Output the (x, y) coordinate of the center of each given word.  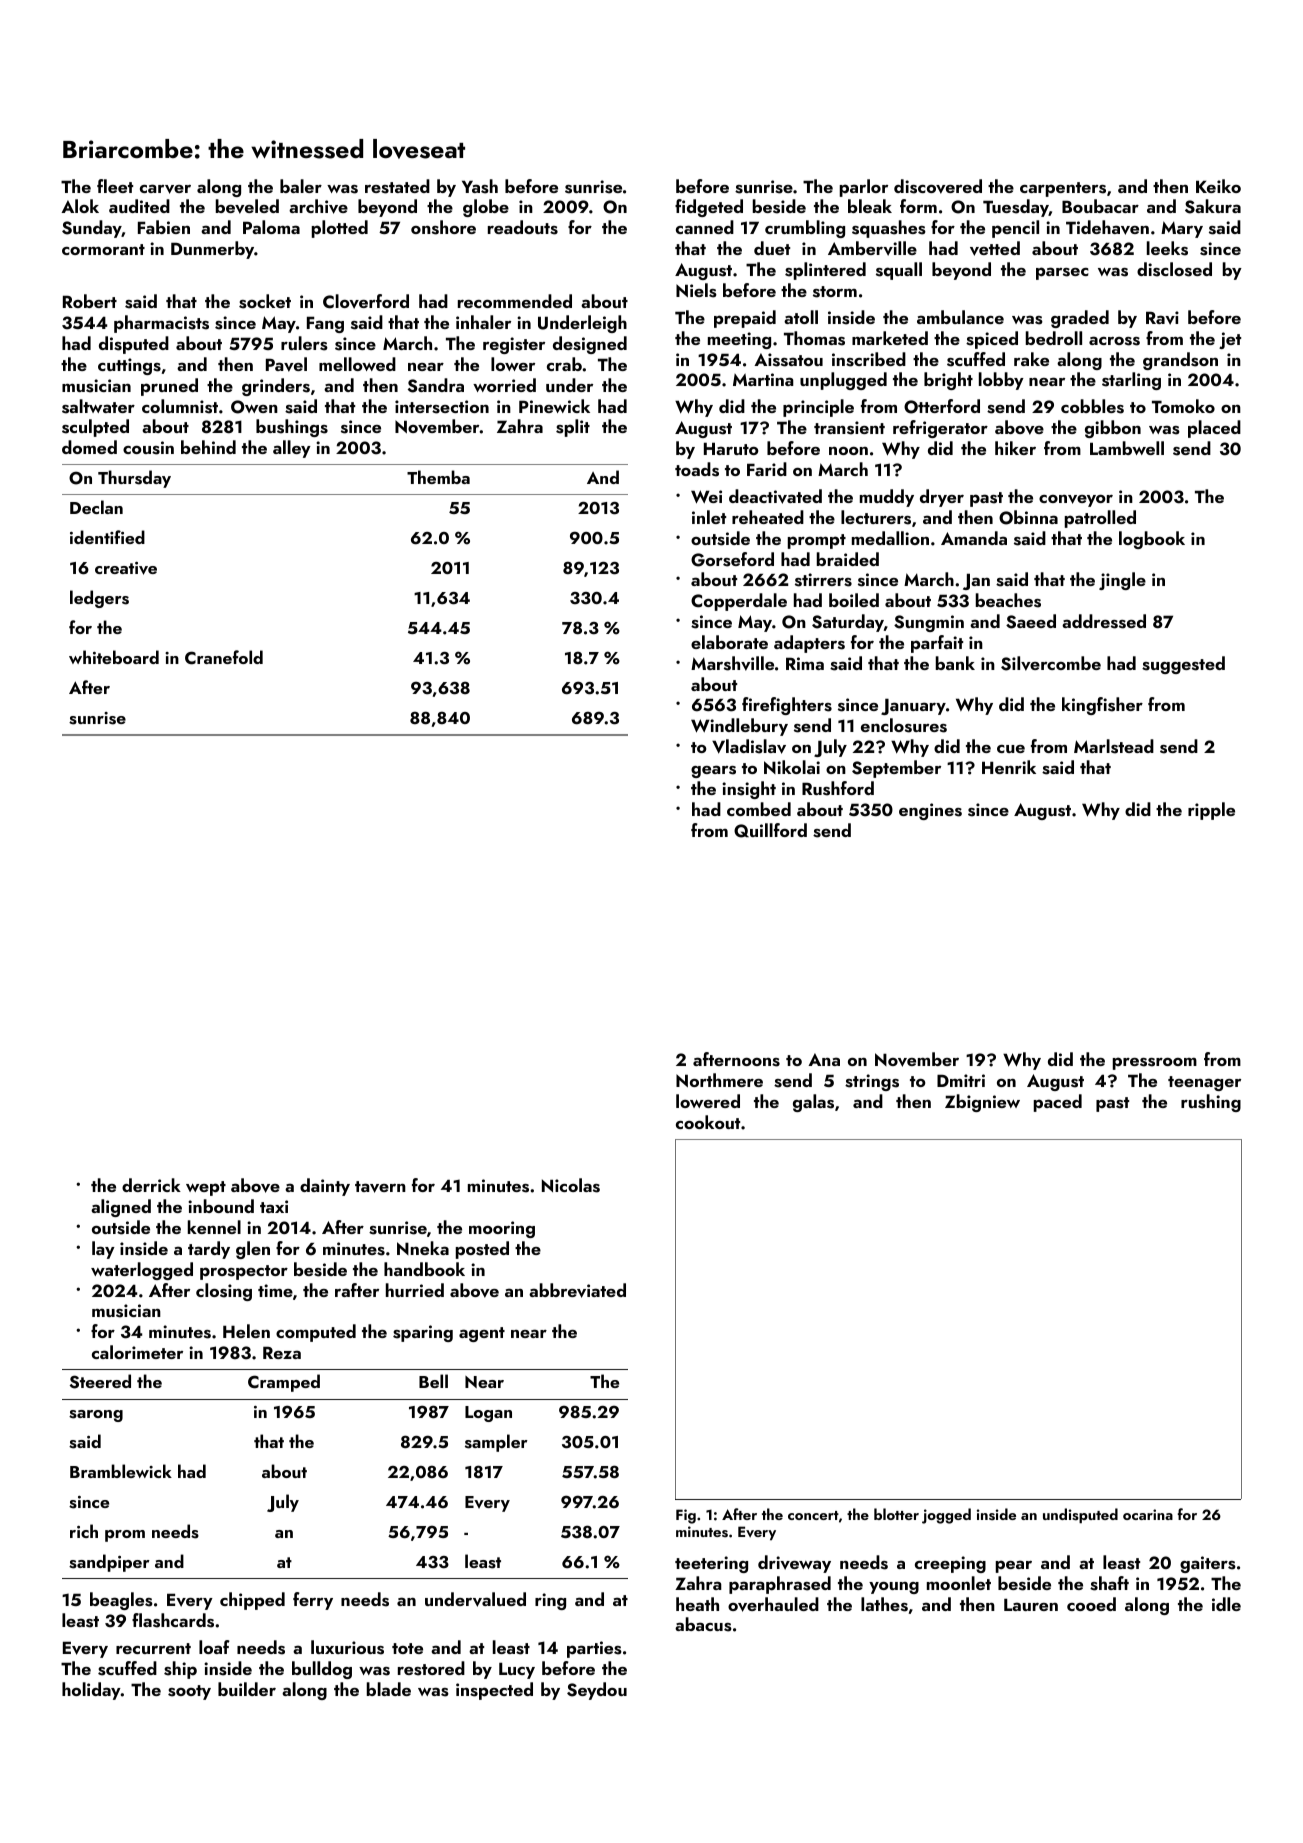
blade (389, 1689)
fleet (115, 186)
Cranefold (224, 657)
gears (713, 771)
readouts (523, 227)
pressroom (1155, 1063)
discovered (938, 186)
